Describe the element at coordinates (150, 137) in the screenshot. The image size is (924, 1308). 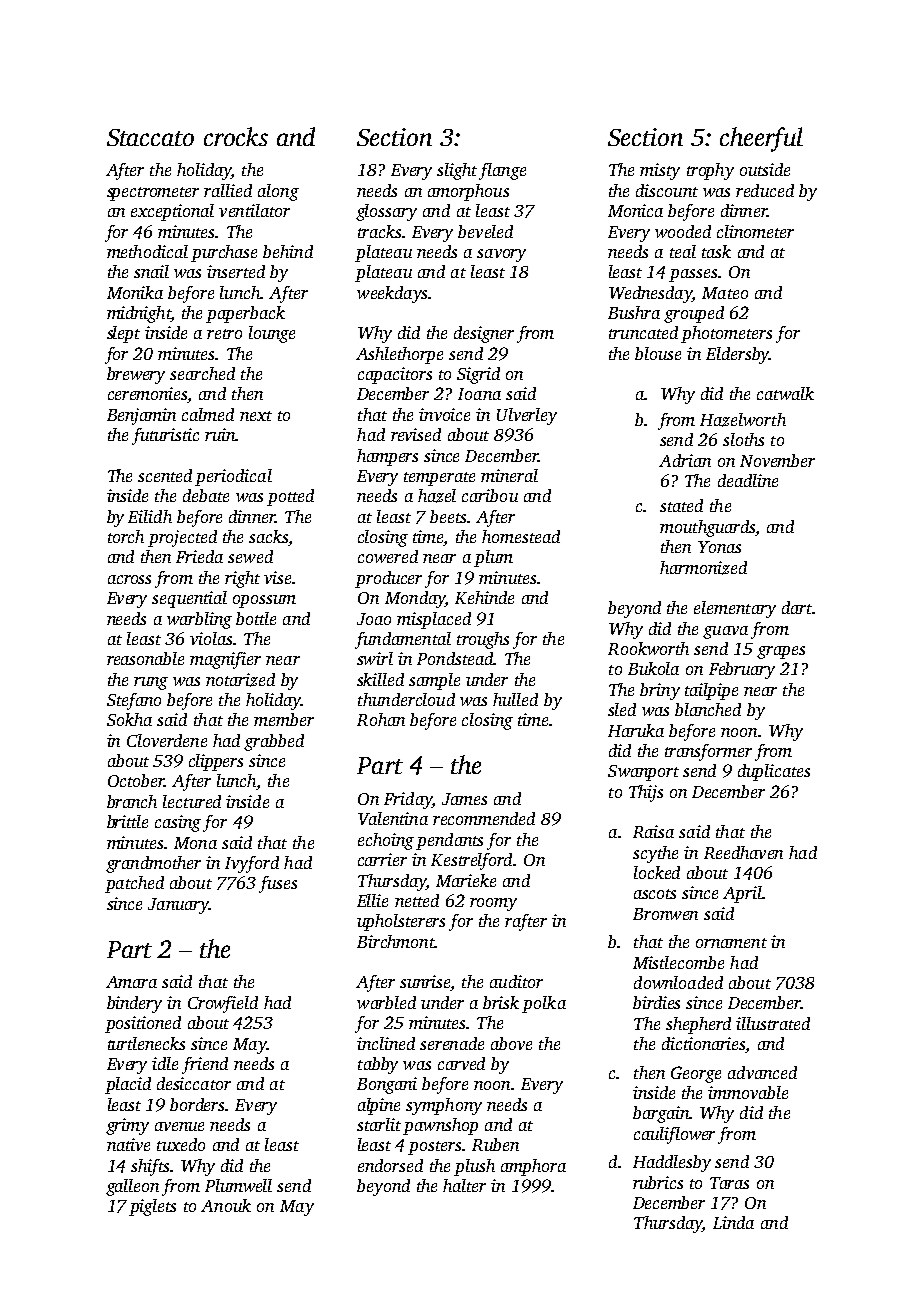
I see `Staccato` at that location.
